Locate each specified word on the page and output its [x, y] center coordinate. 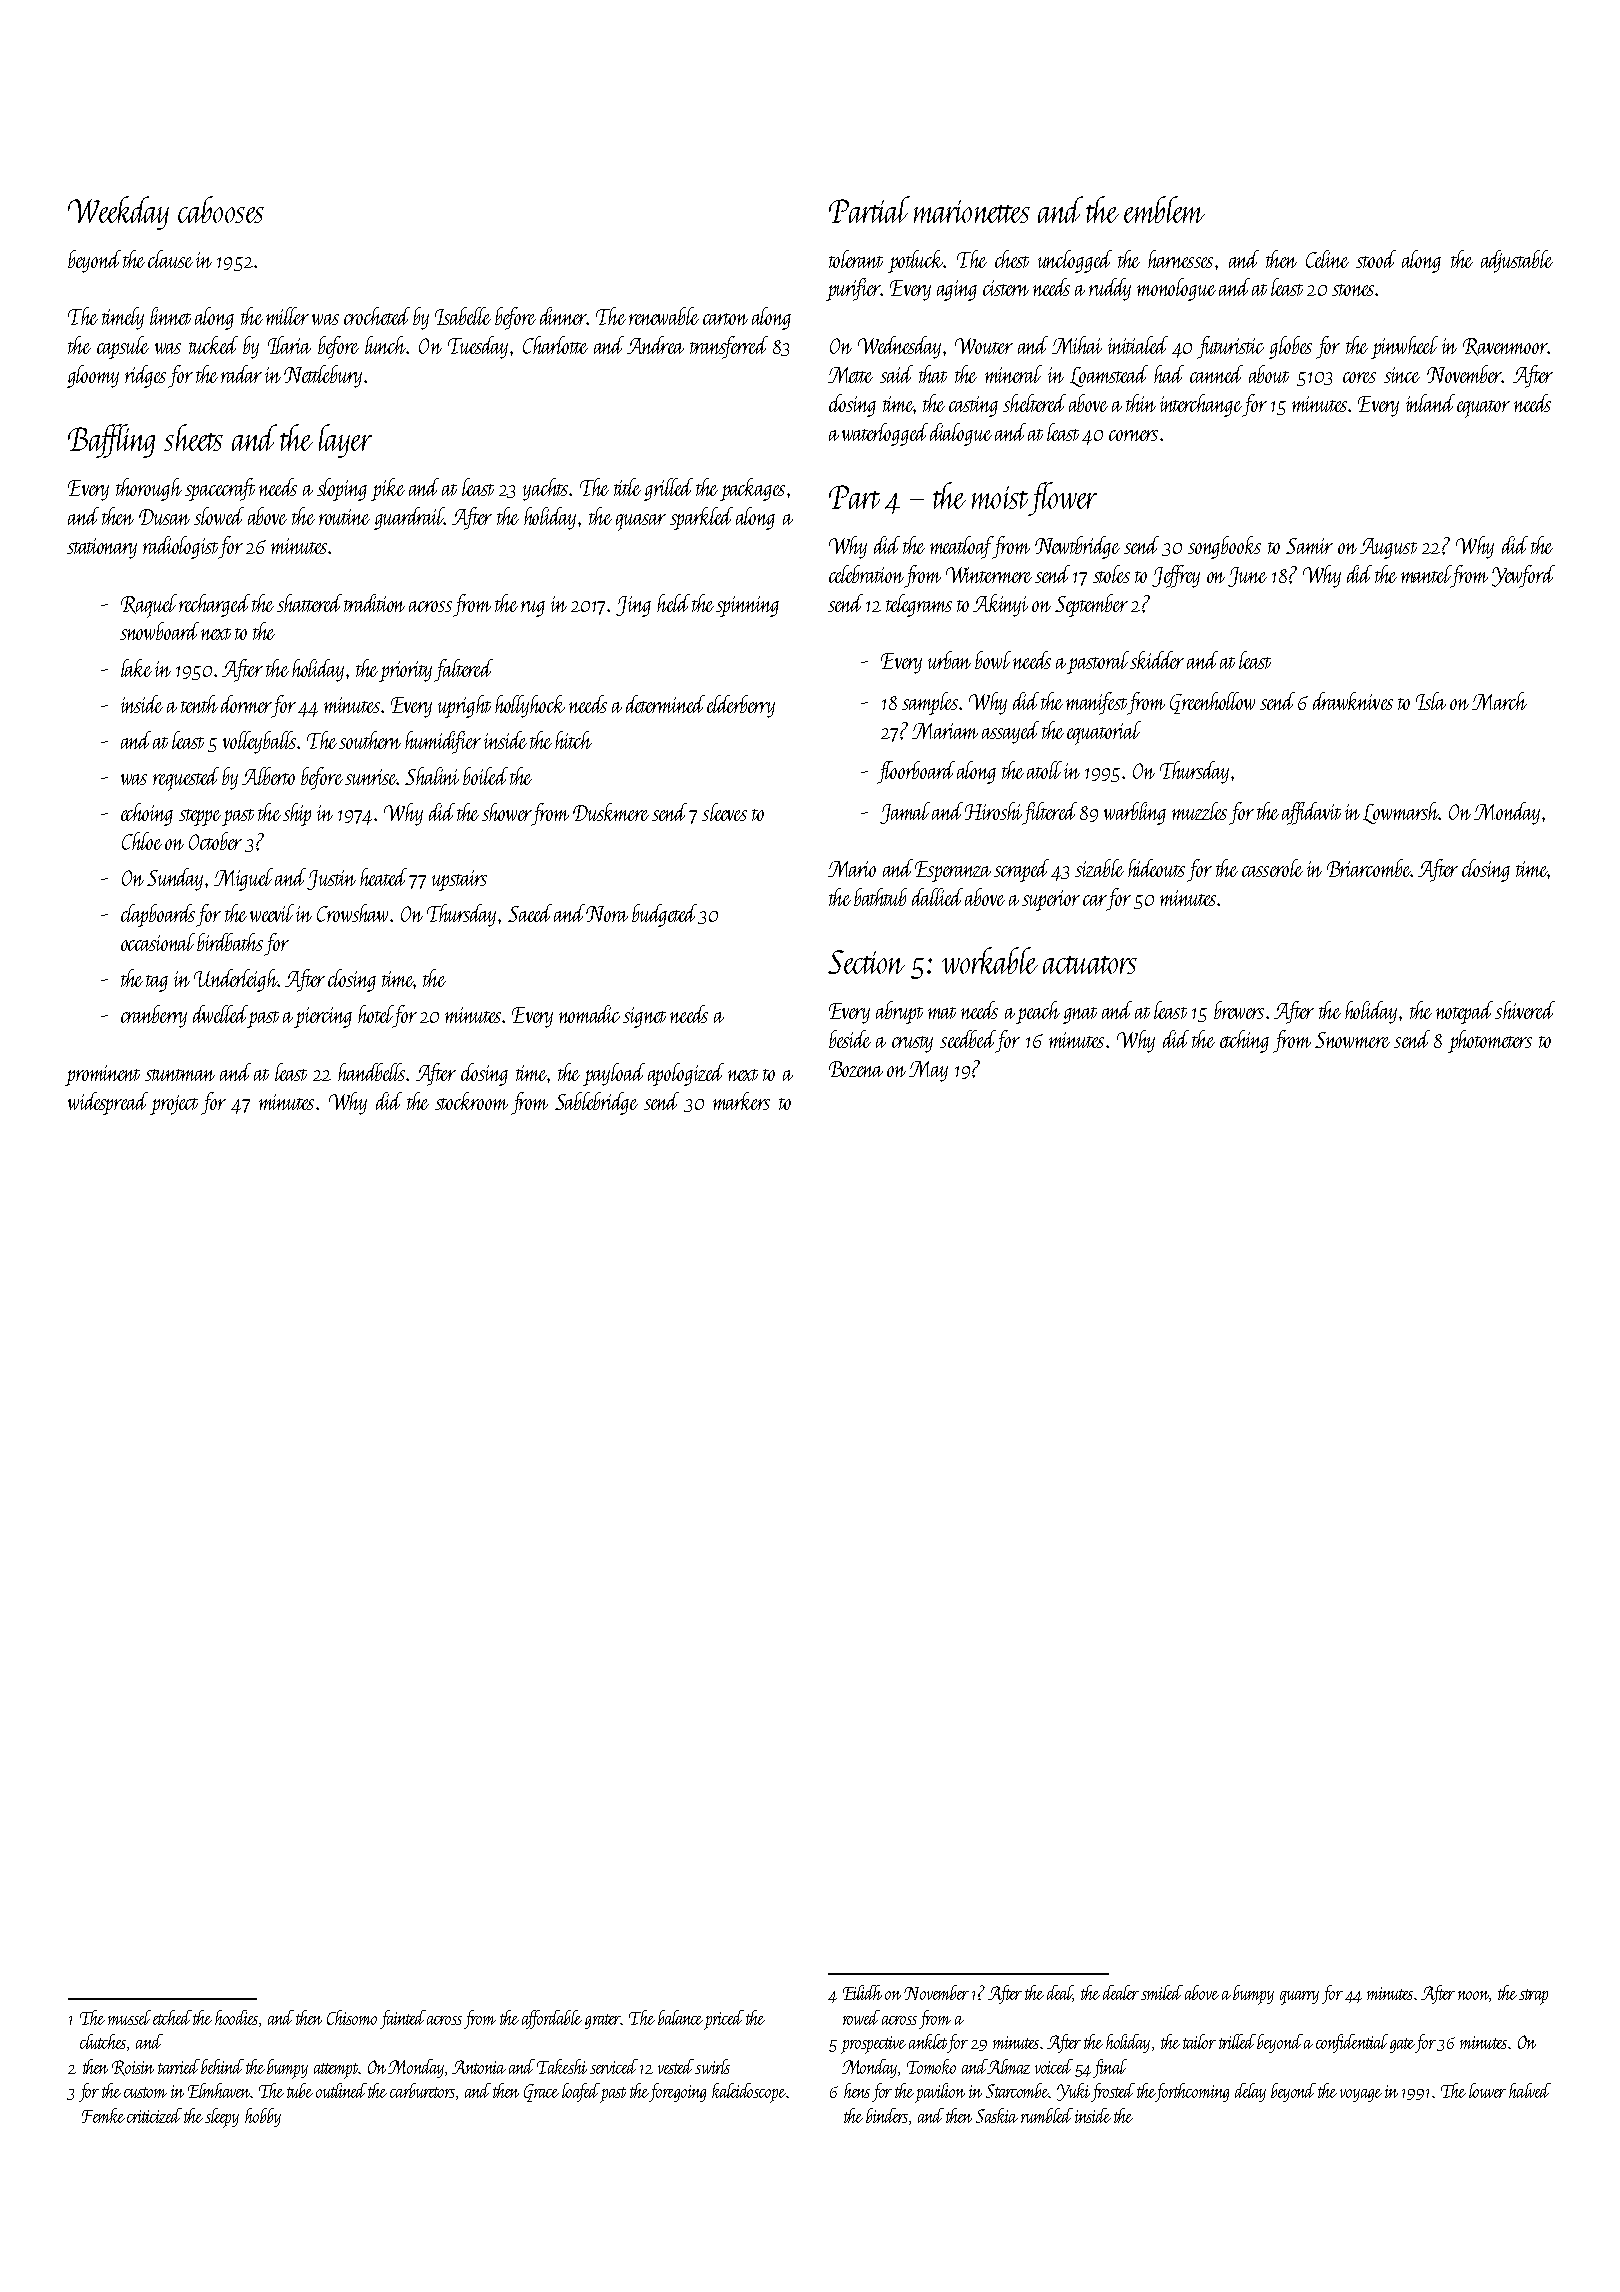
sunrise [371, 777]
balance [680, 2017]
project [174, 1105]
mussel [129, 2017]
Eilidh [862, 1992]
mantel [1426, 574]
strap [1533, 1997]
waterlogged [885, 434]
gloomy [93, 376]
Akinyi [1000, 605]
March [1499, 701]
